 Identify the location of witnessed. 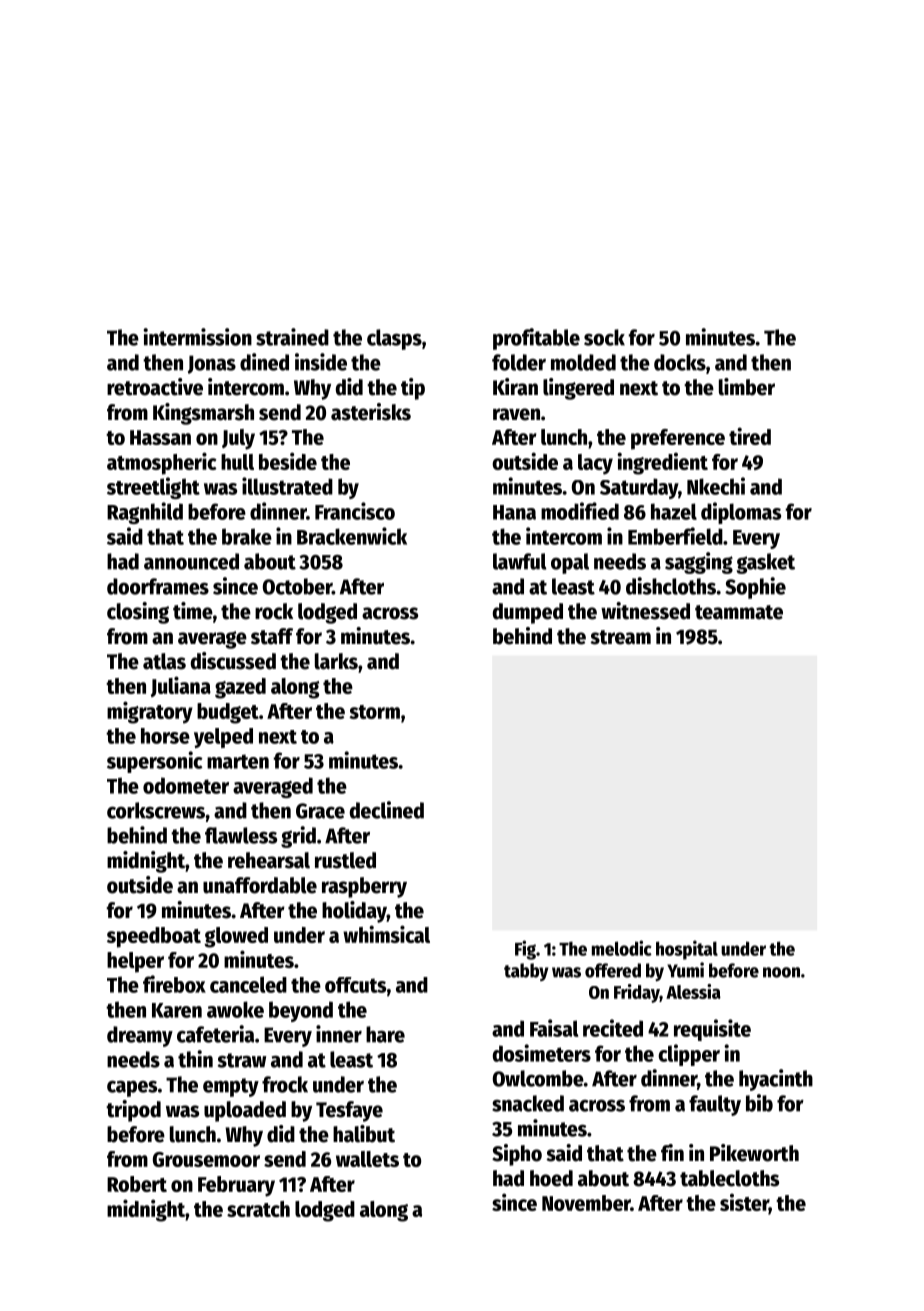
(645, 611).
